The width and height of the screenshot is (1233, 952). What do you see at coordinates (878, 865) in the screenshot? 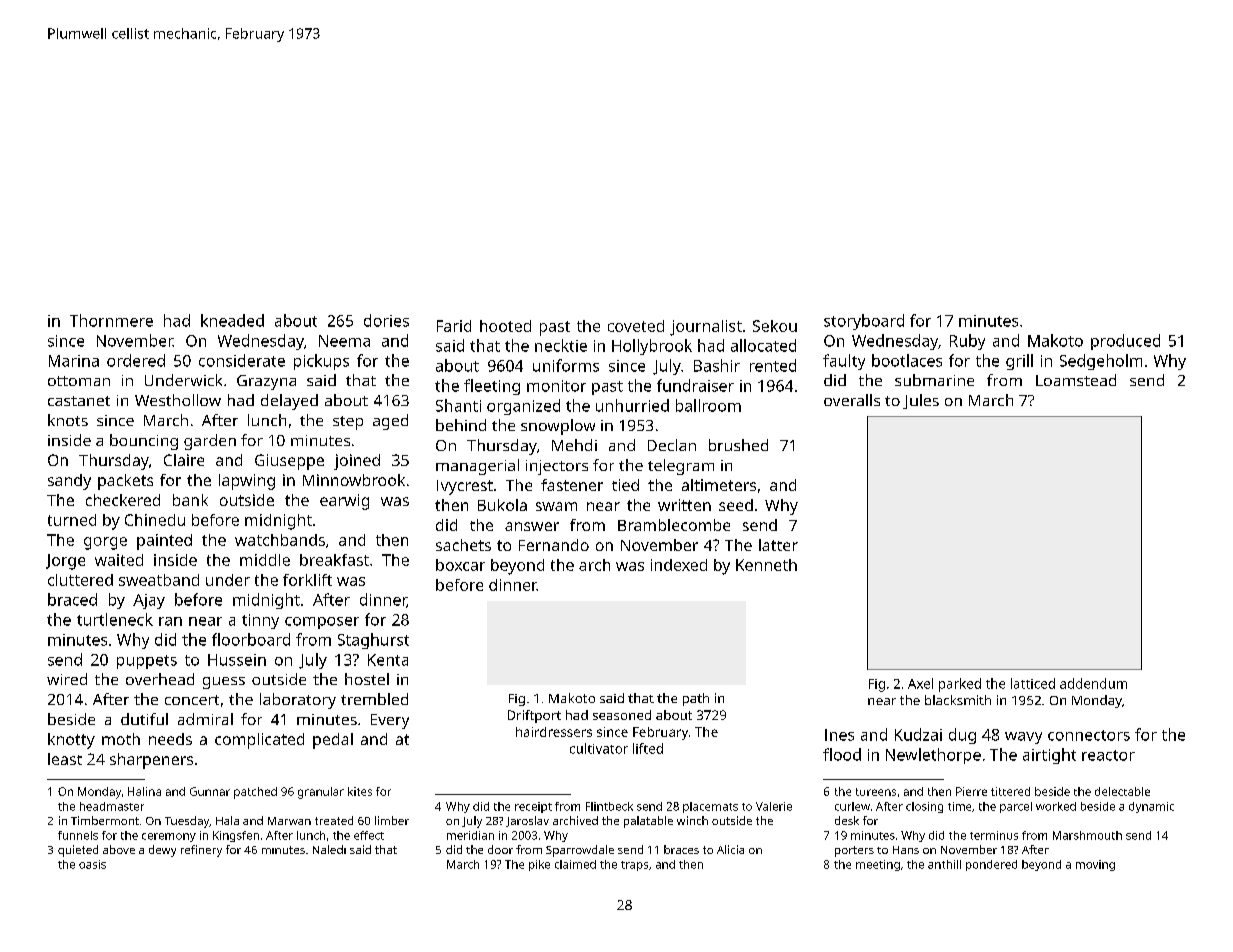
I see `meeting` at bounding box center [878, 865].
